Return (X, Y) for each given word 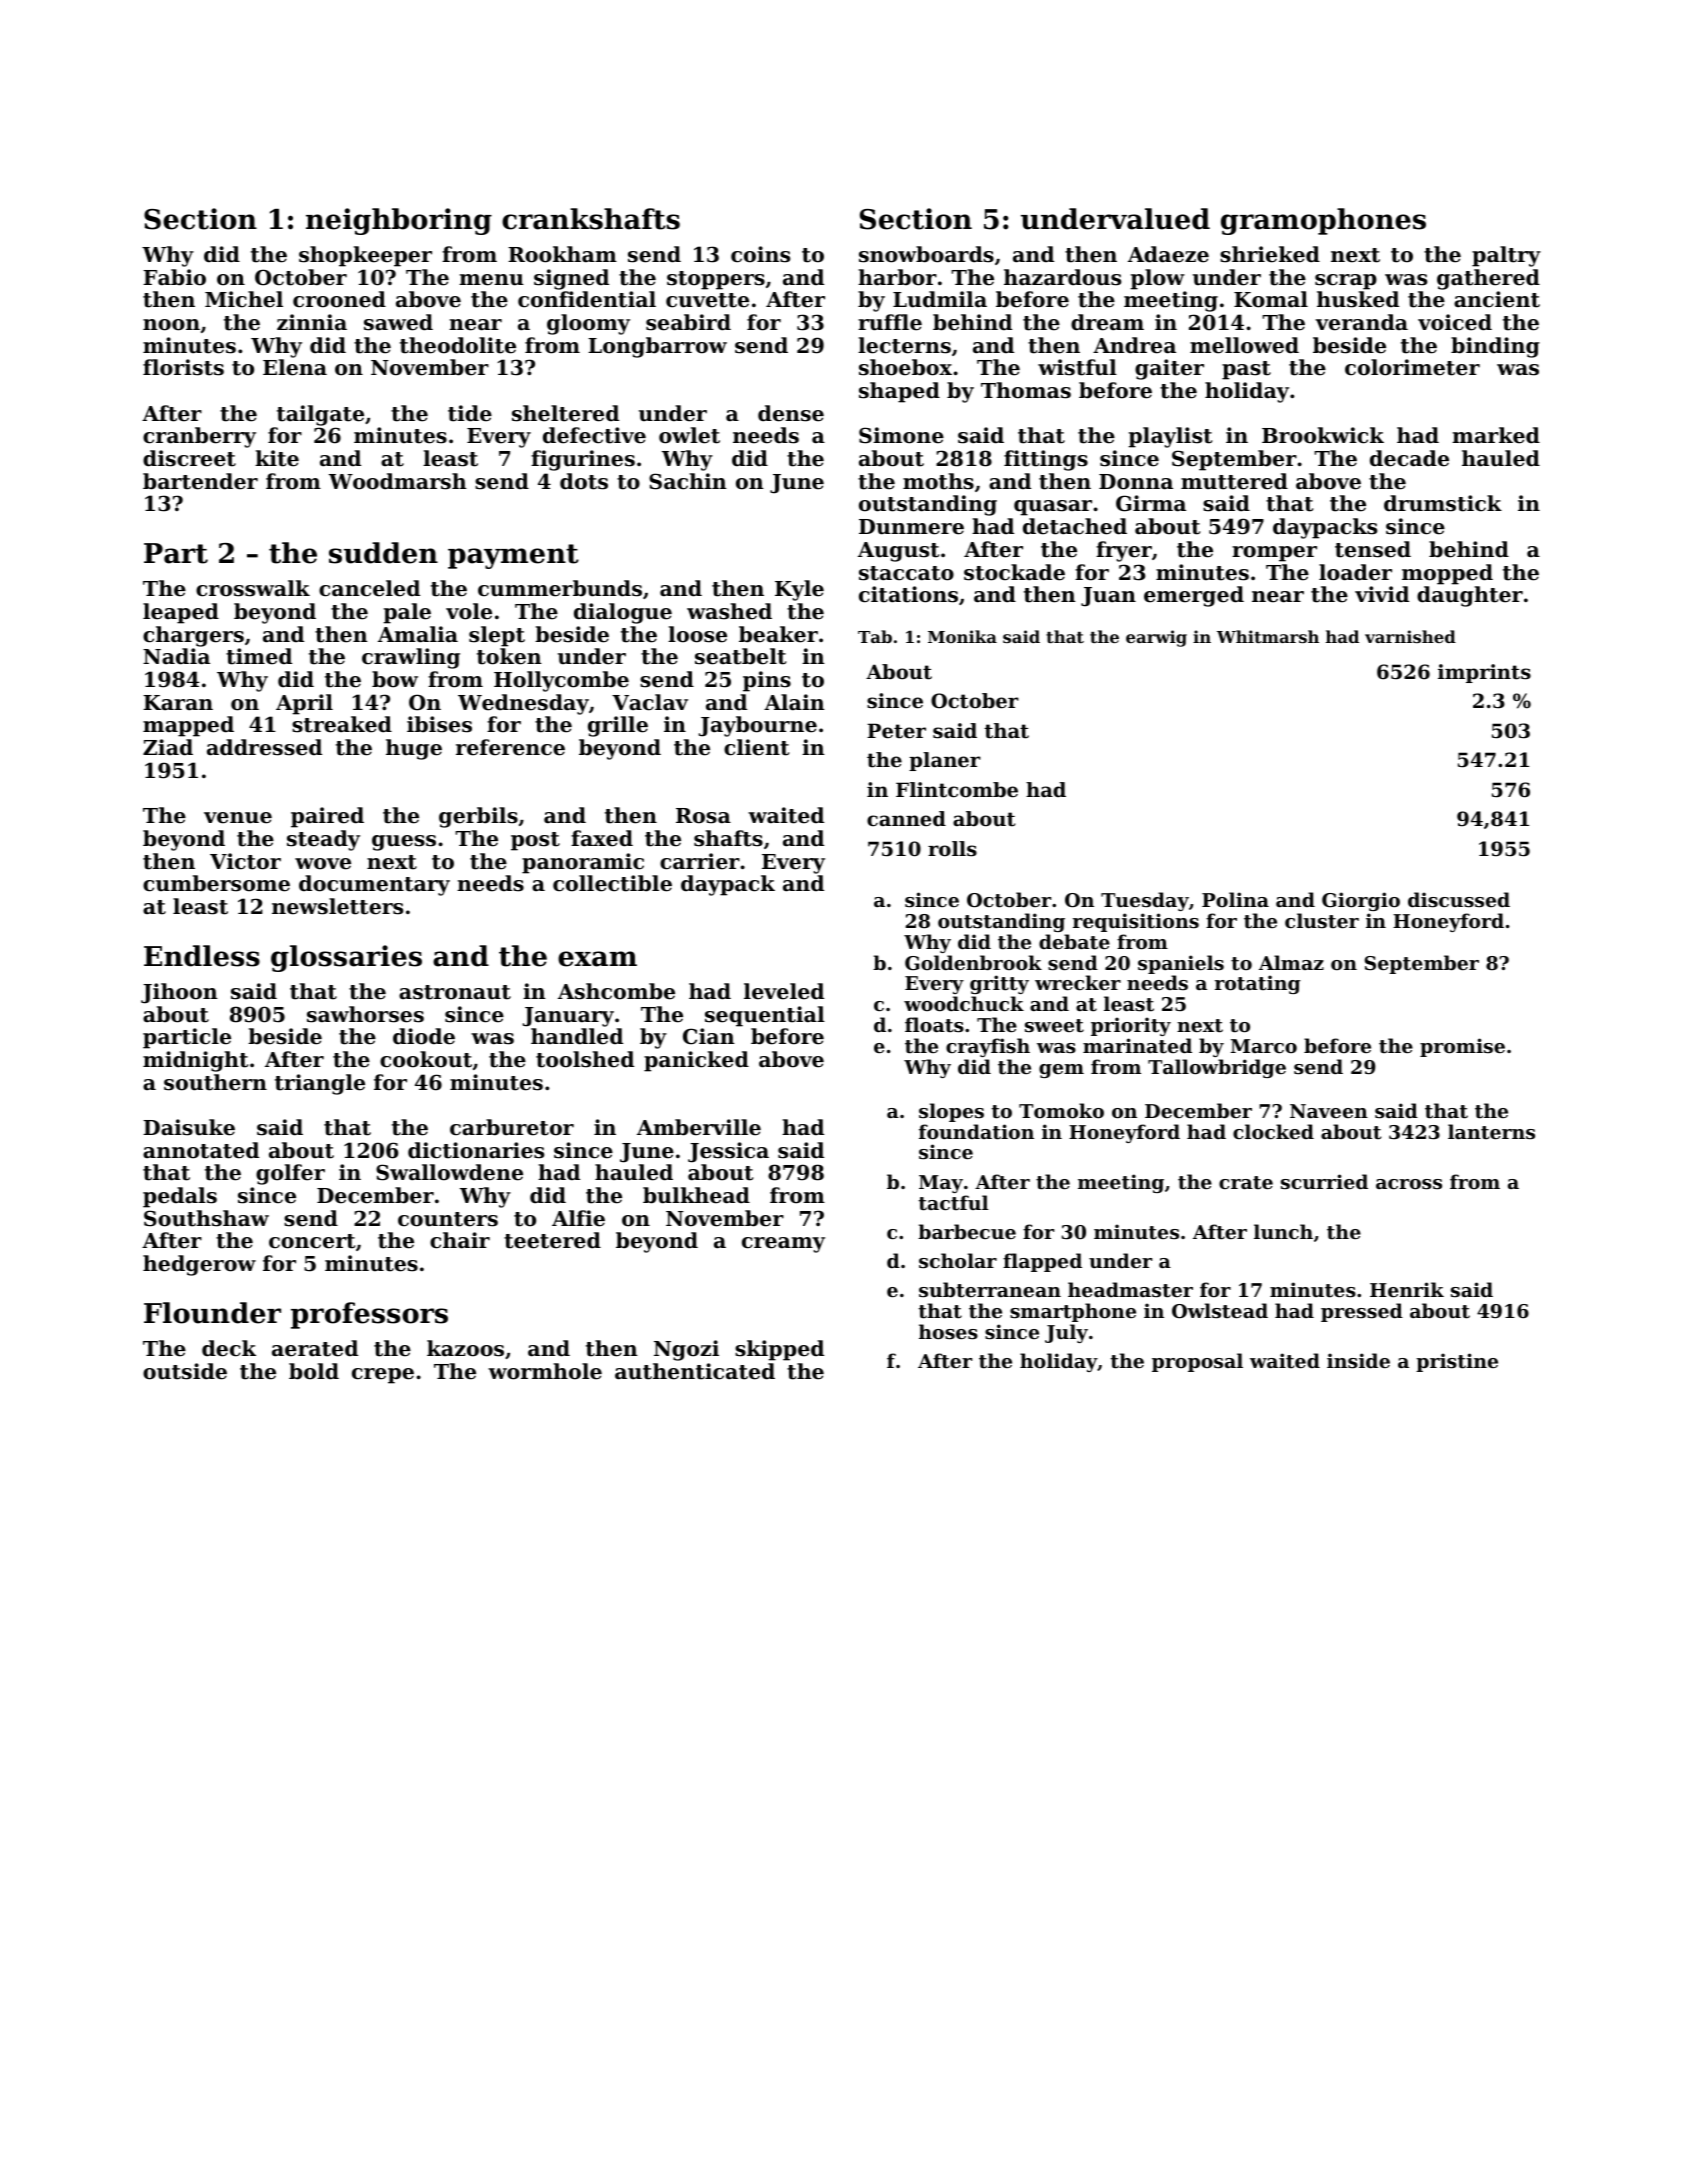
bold (314, 1371)
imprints (1484, 673)
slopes (951, 1112)
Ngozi (686, 1350)
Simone (901, 435)
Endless (202, 956)
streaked (342, 724)
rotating (1258, 984)
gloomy (588, 324)
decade (1409, 458)
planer (945, 761)
